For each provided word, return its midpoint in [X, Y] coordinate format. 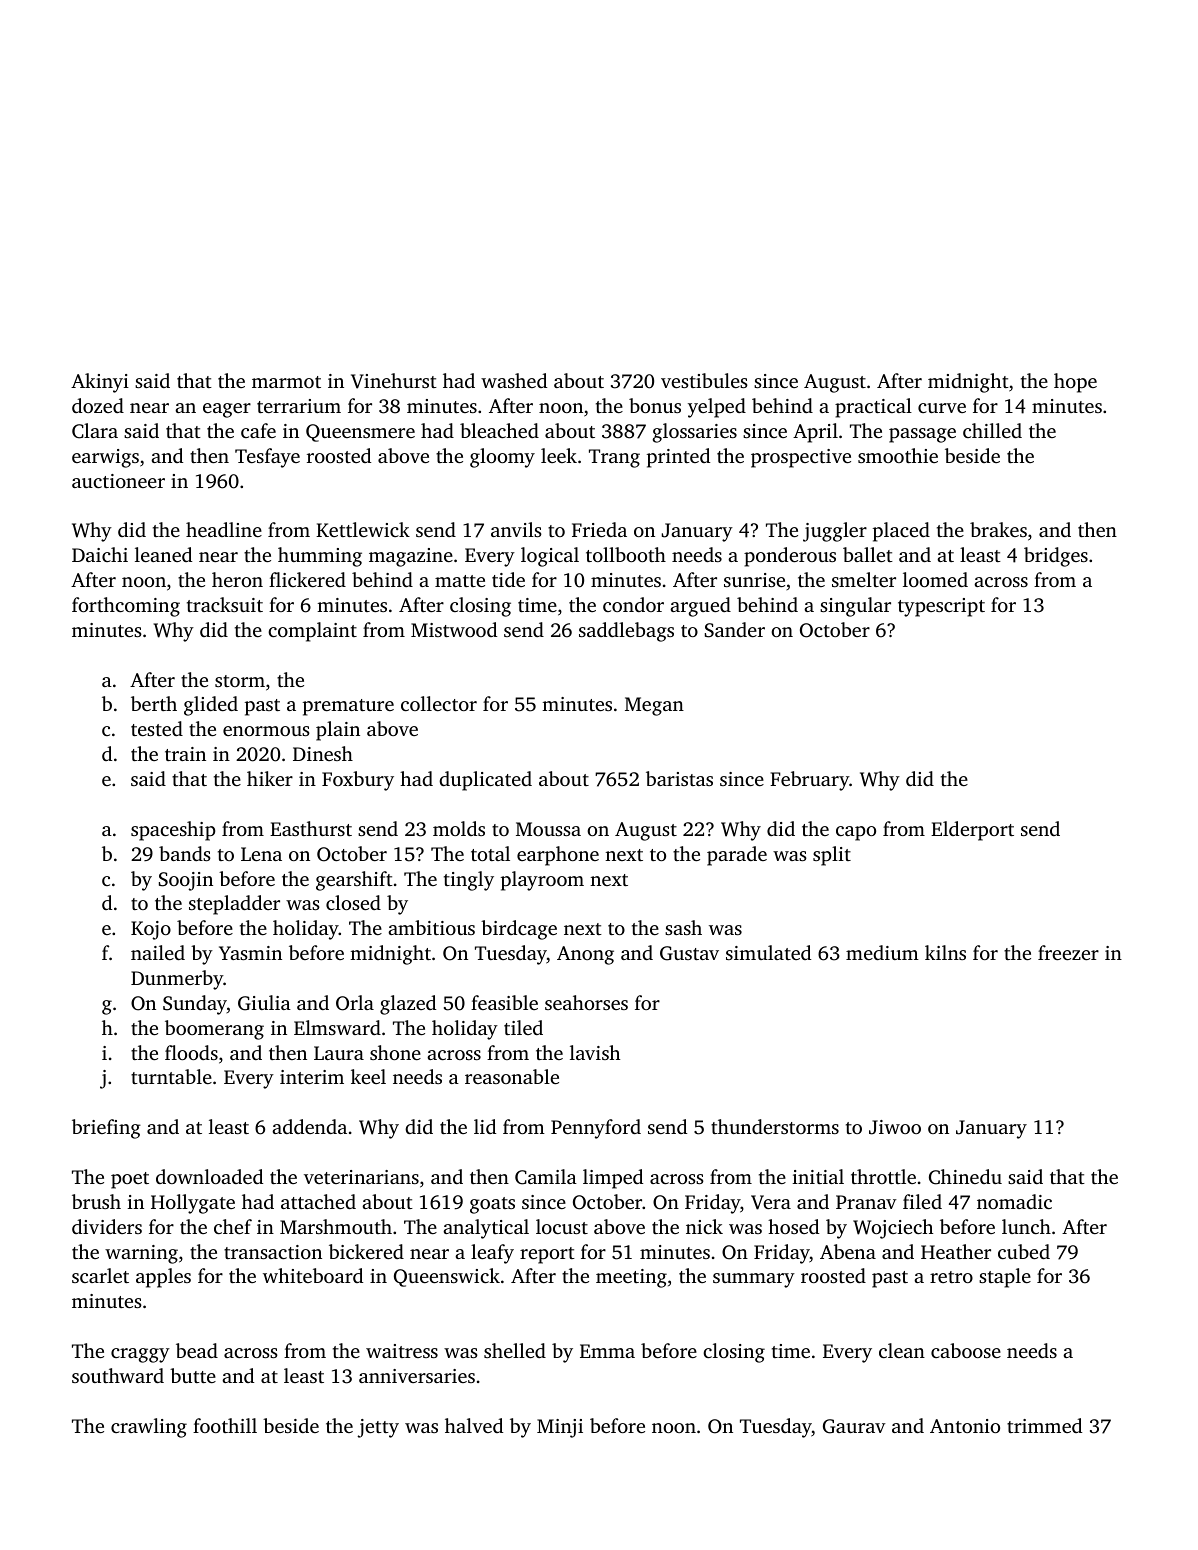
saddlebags [626, 632]
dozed [98, 405]
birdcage [519, 930]
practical [873, 408]
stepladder [234, 905]
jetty [378, 1428]
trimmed [1044, 1425]
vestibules [704, 380]
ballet [868, 554]
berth [154, 703]
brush [96, 1201]
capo [856, 833]
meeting [631, 1278]
